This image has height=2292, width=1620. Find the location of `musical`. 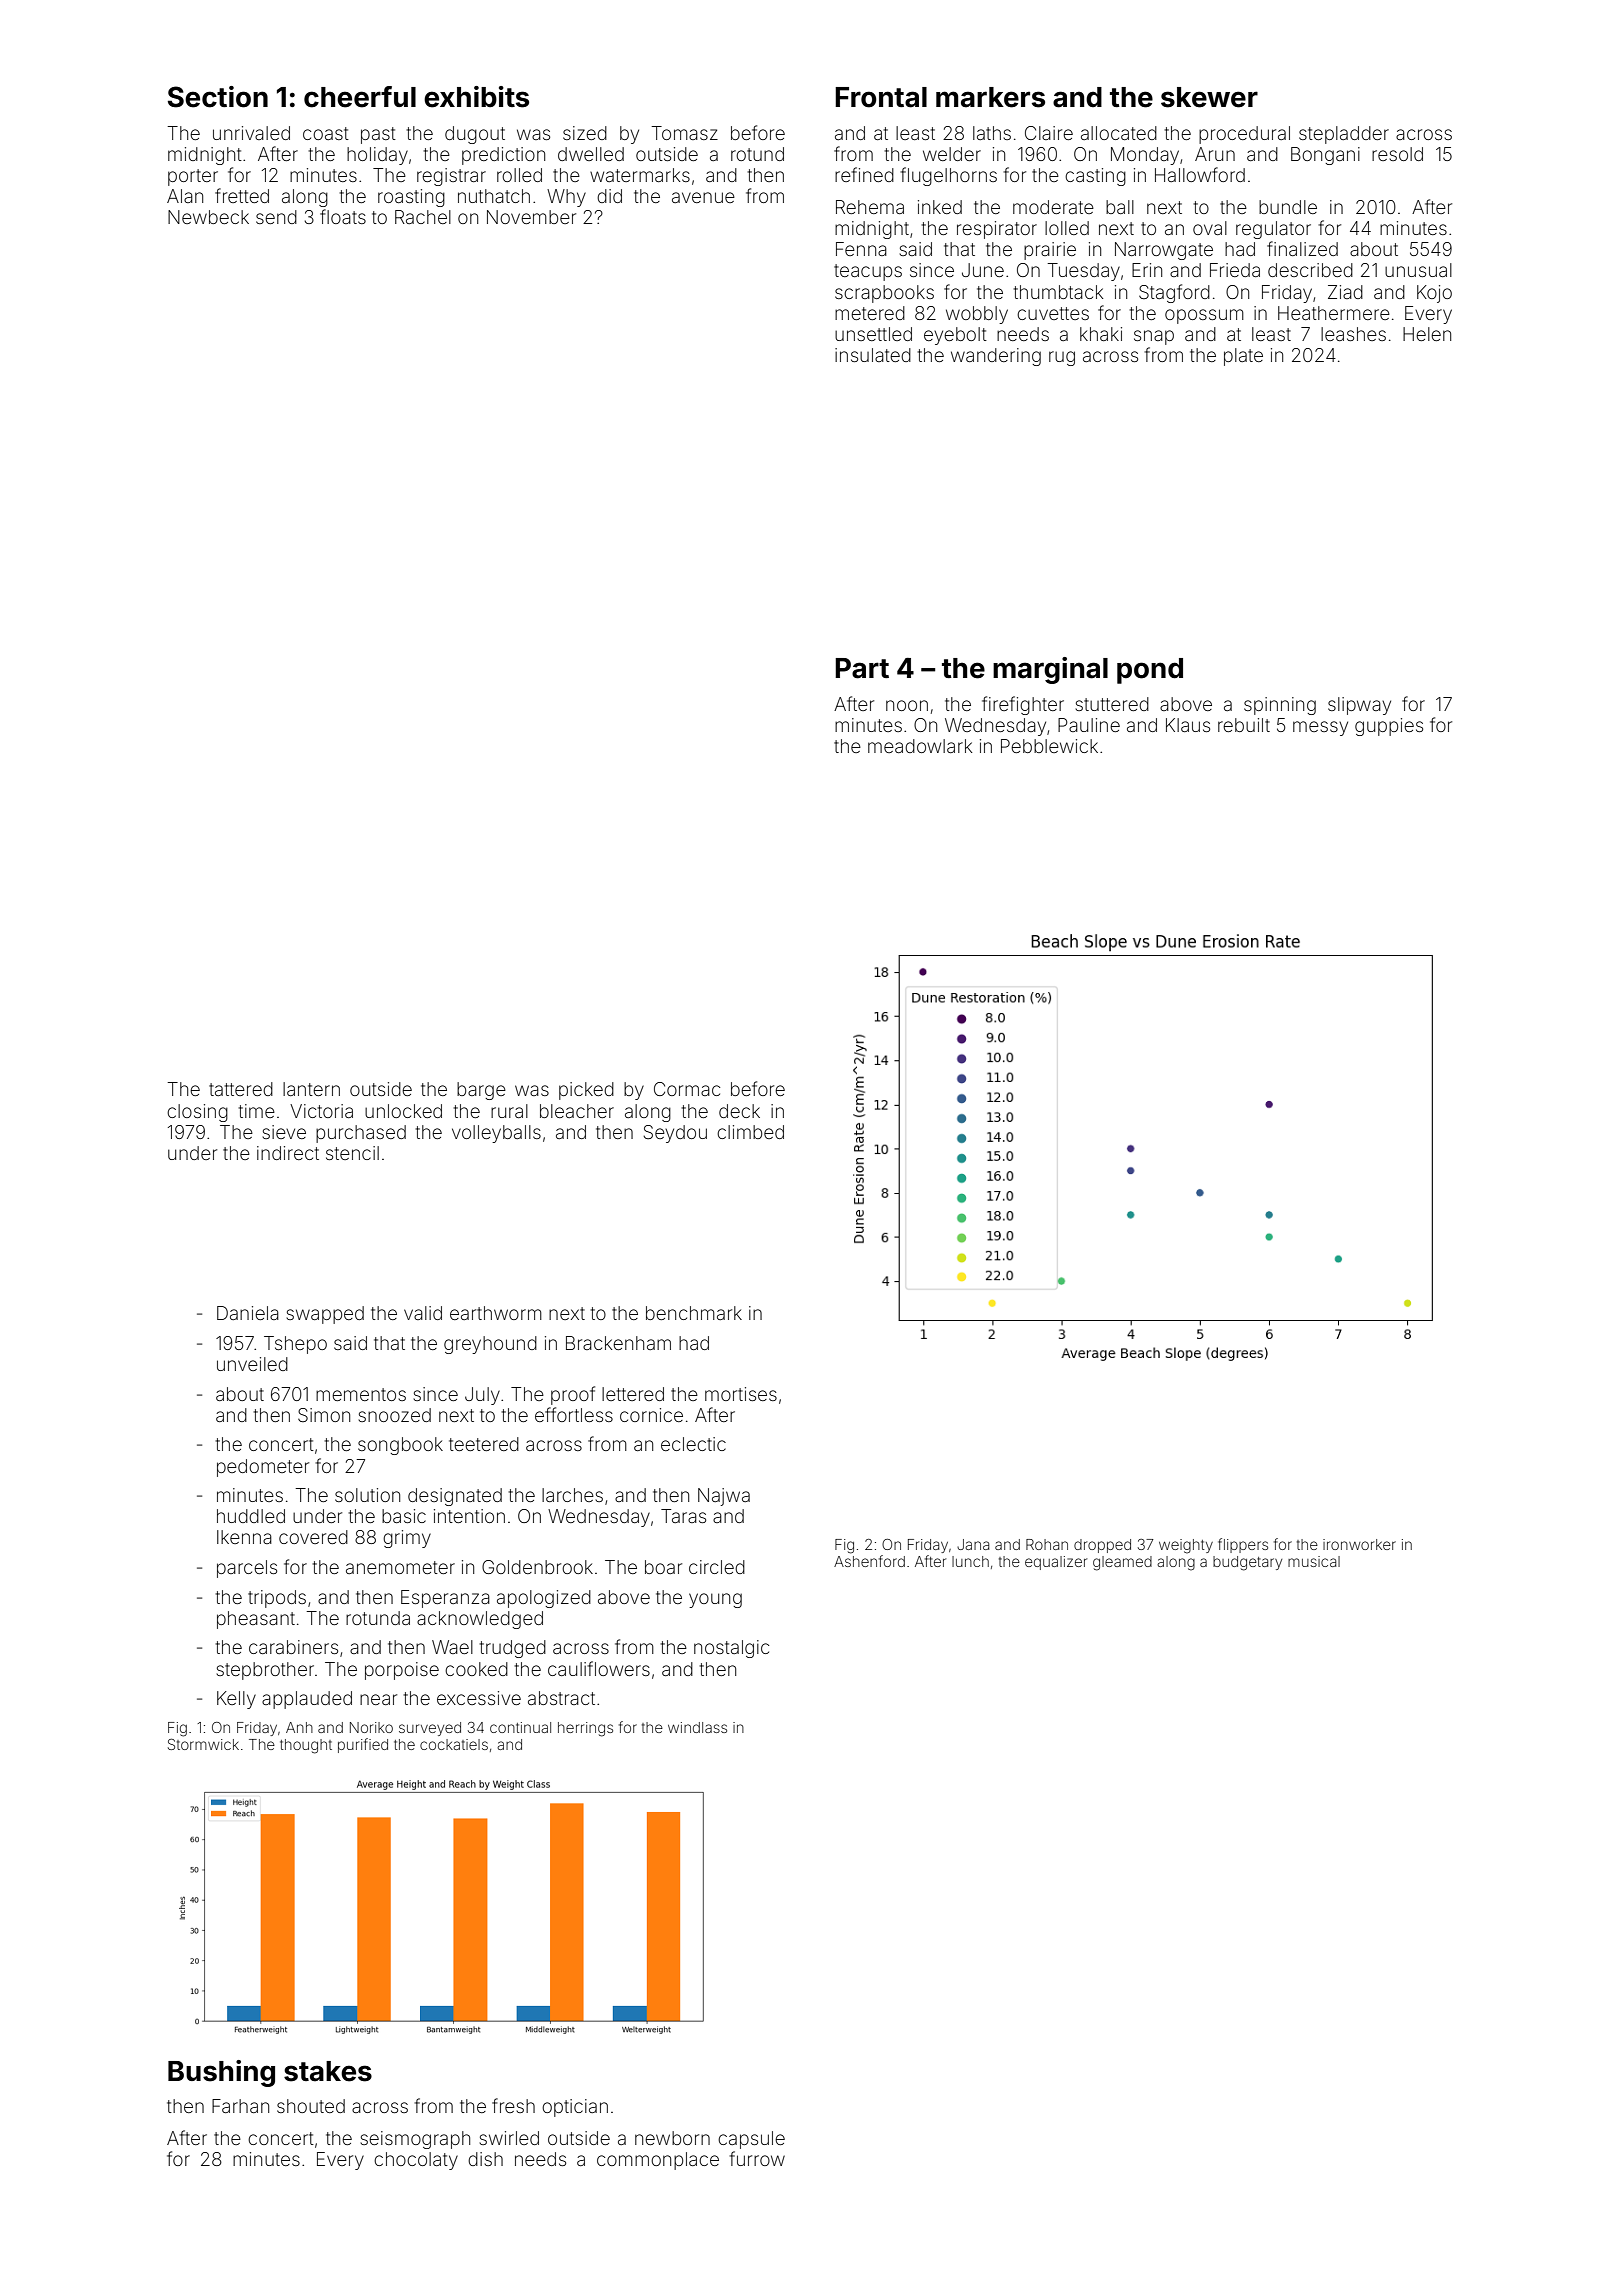

musical is located at coordinates (1314, 1561).
